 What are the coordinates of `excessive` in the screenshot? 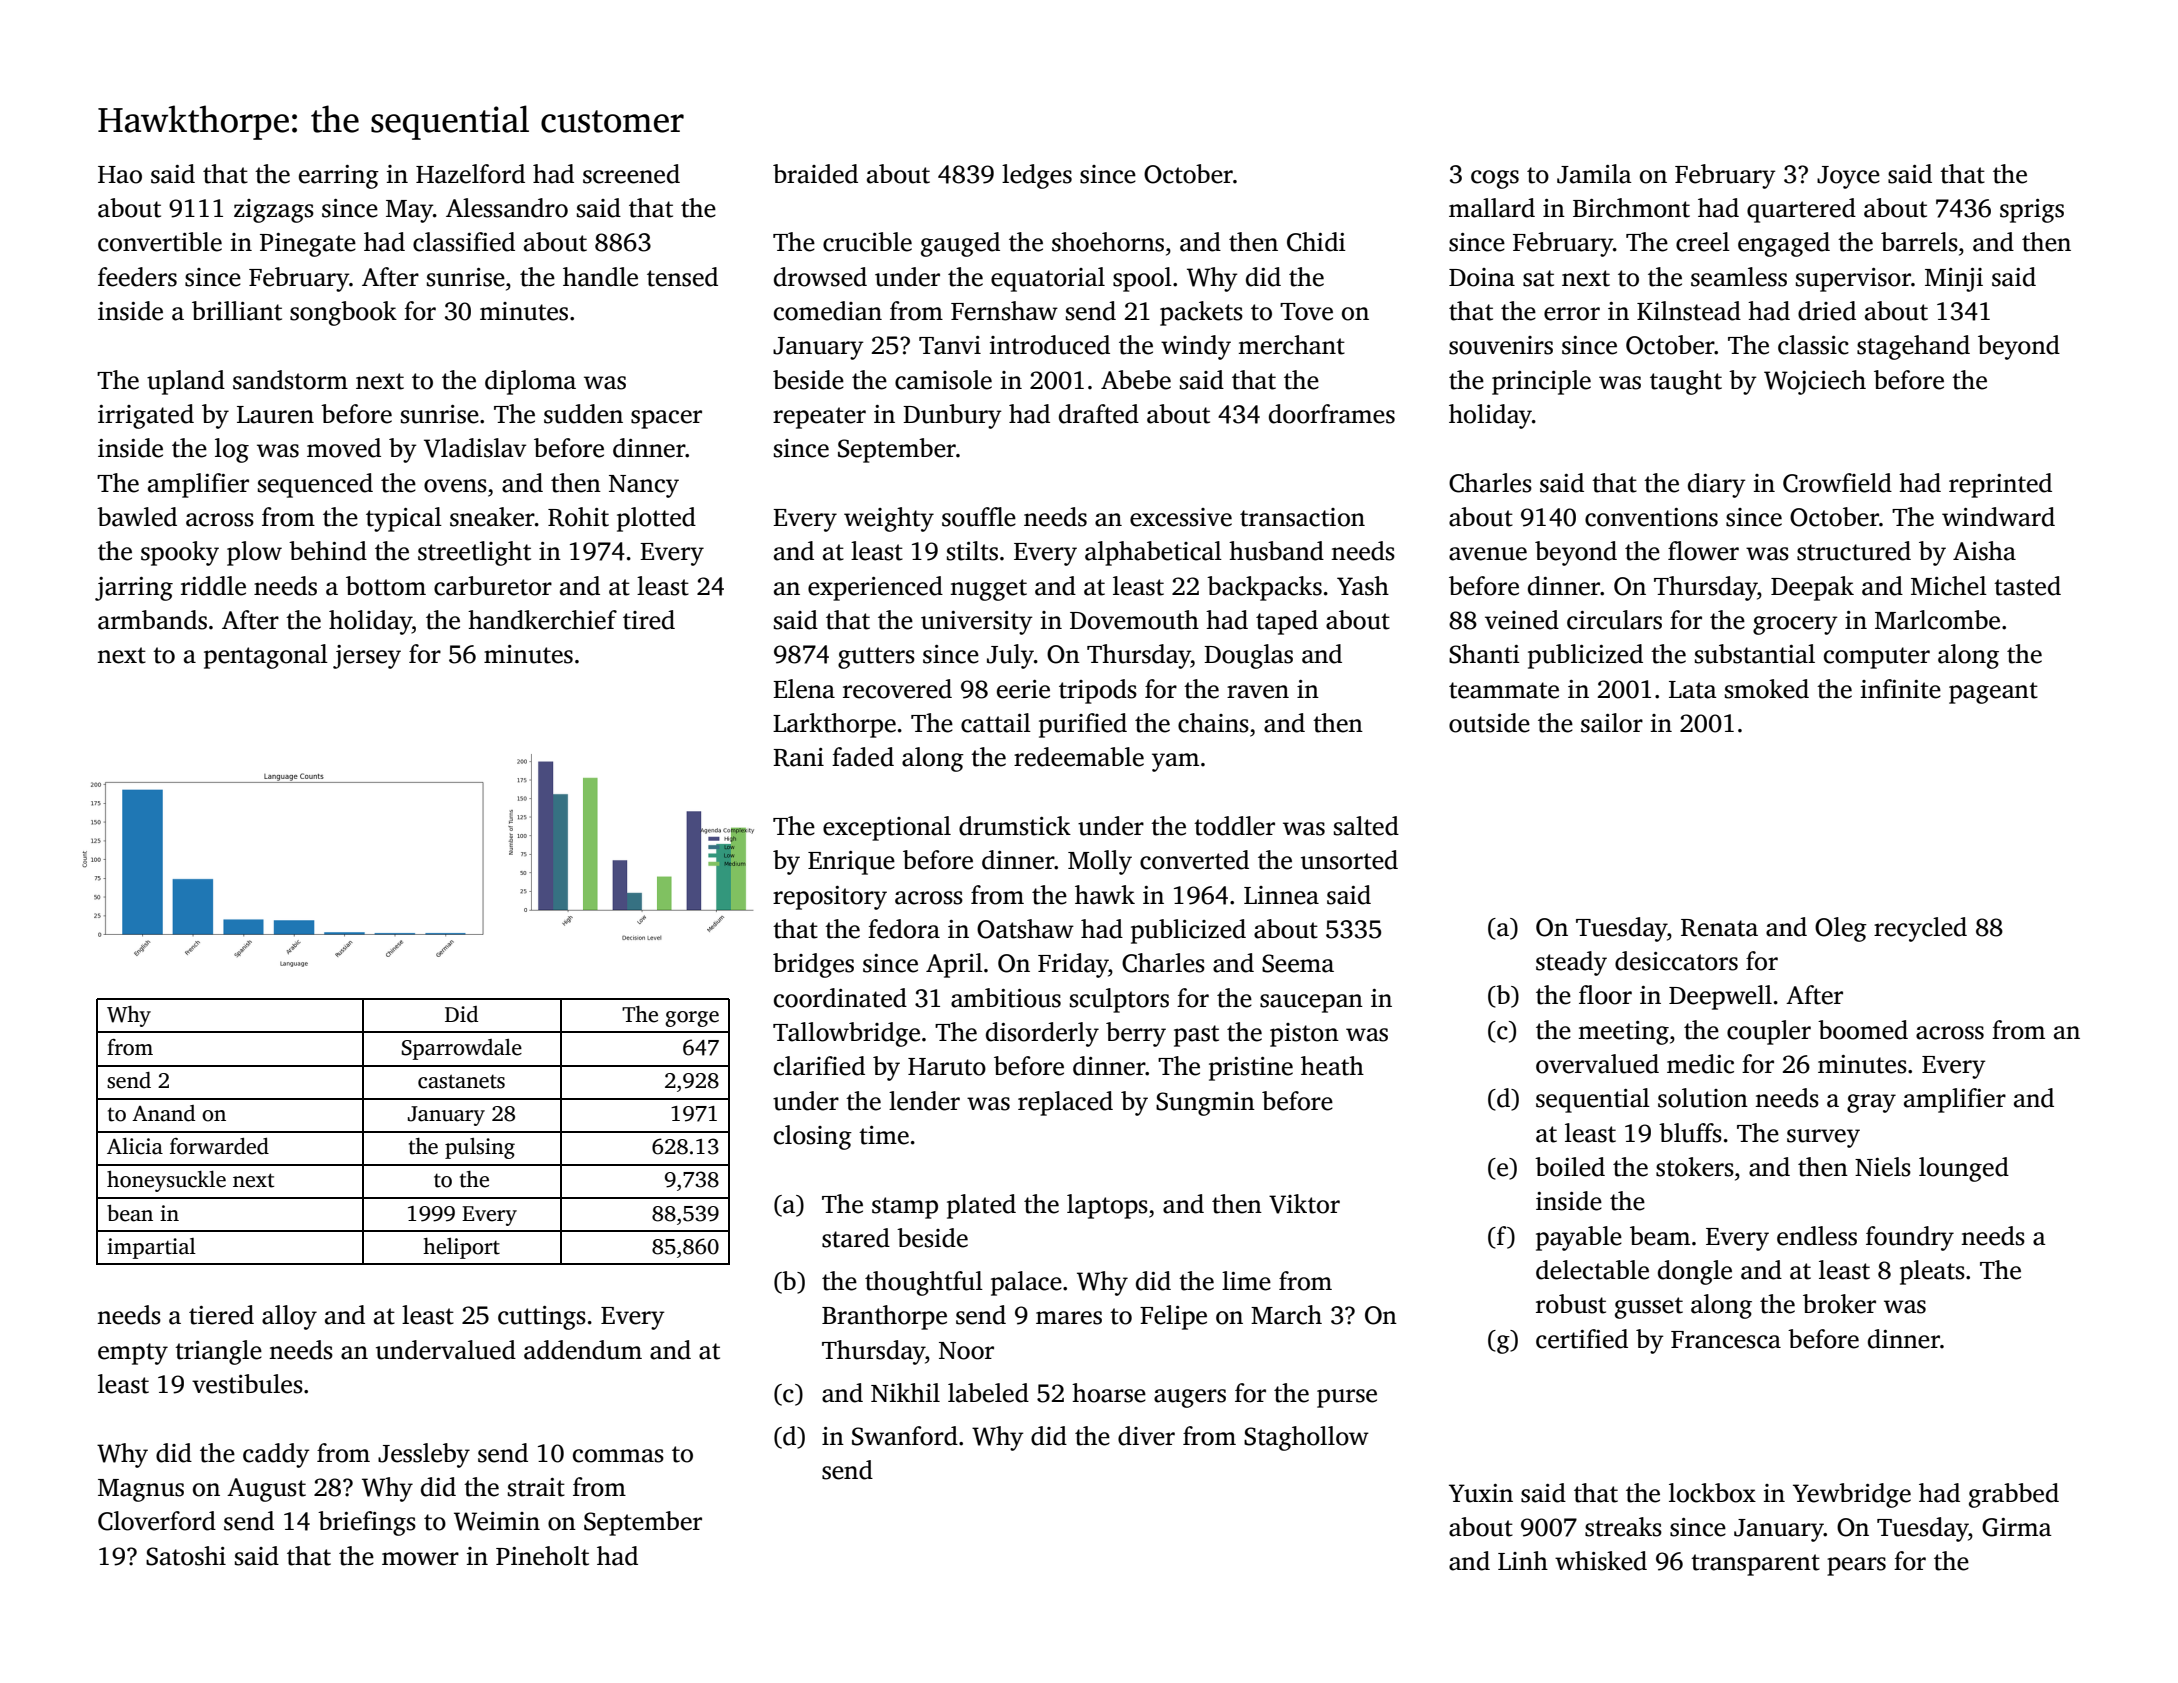 It's located at (1181, 517).
